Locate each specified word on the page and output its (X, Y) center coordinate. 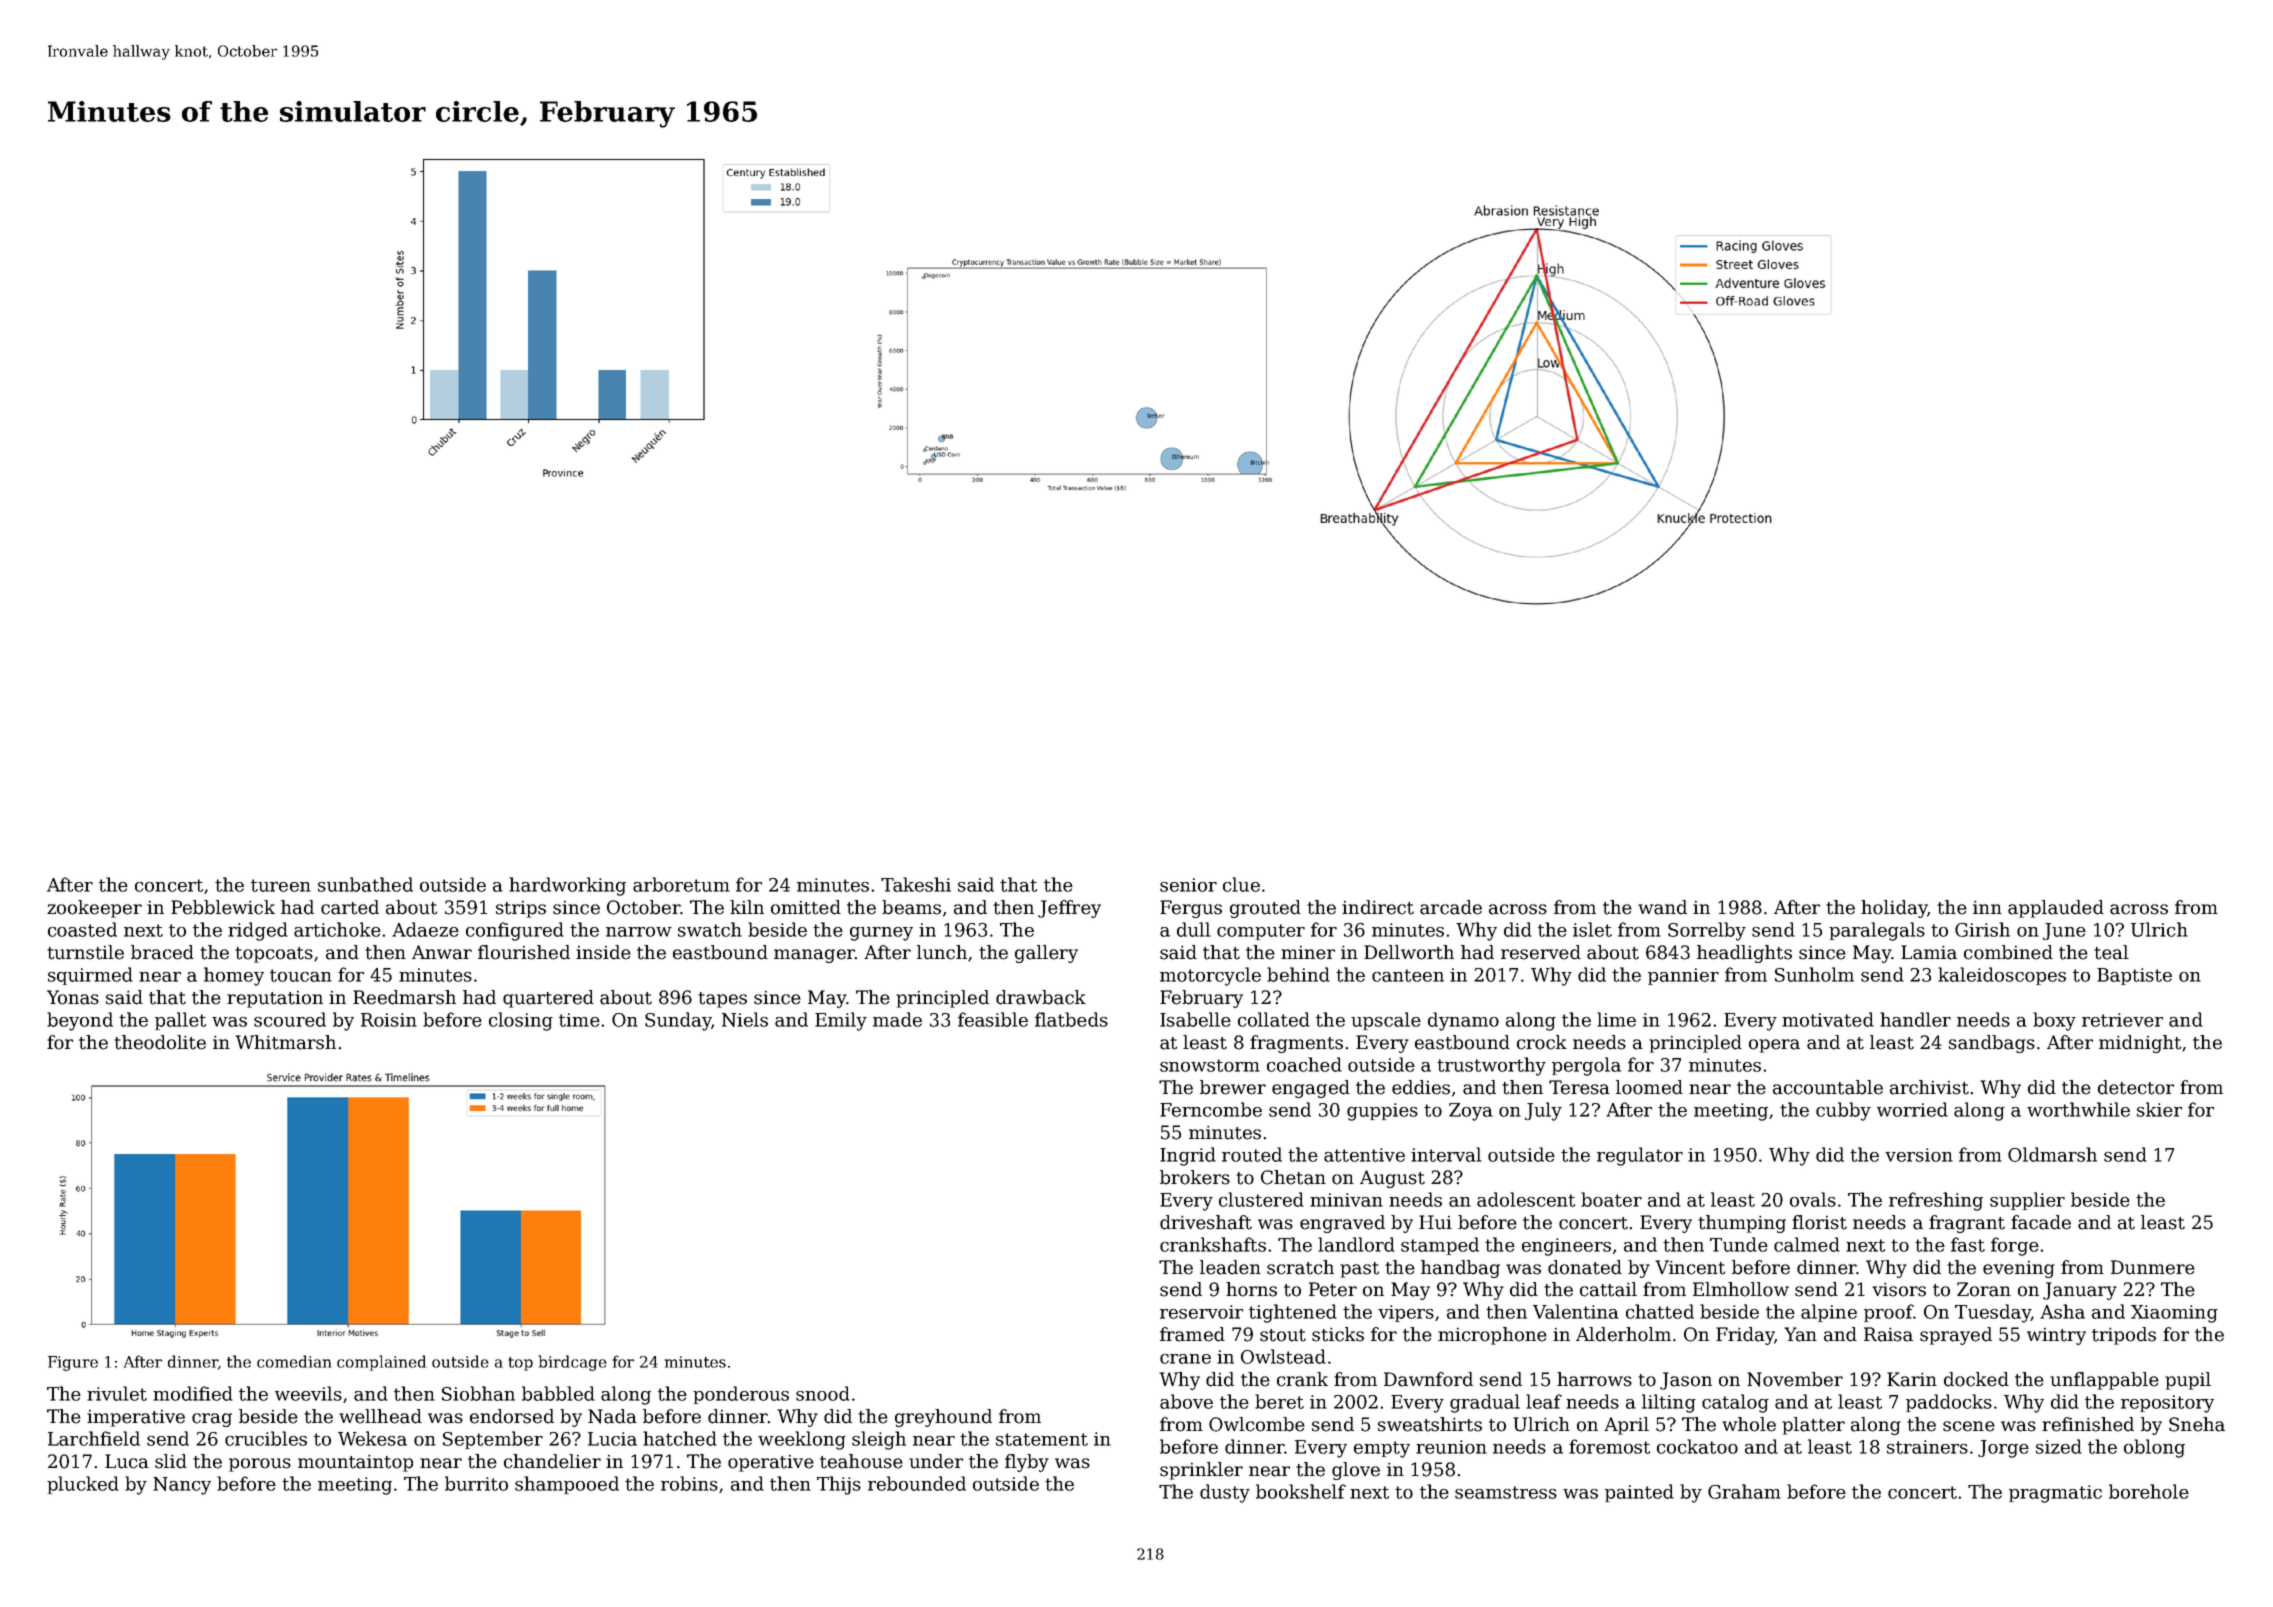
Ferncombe (1211, 1109)
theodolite (160, 1042)
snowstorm (1210, 1065)
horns (1251, 1289)
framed (1192, 1334)
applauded (2056, 909)
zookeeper (94, 909)
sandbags (1992, 1044)
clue (1241, 884)
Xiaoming (2174, 1314)
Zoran (1984, 1289)
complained (381, 1363)
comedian (294, 1361)
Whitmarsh (285, 1042)
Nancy (182, 1486)
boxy (2054, 1021)
